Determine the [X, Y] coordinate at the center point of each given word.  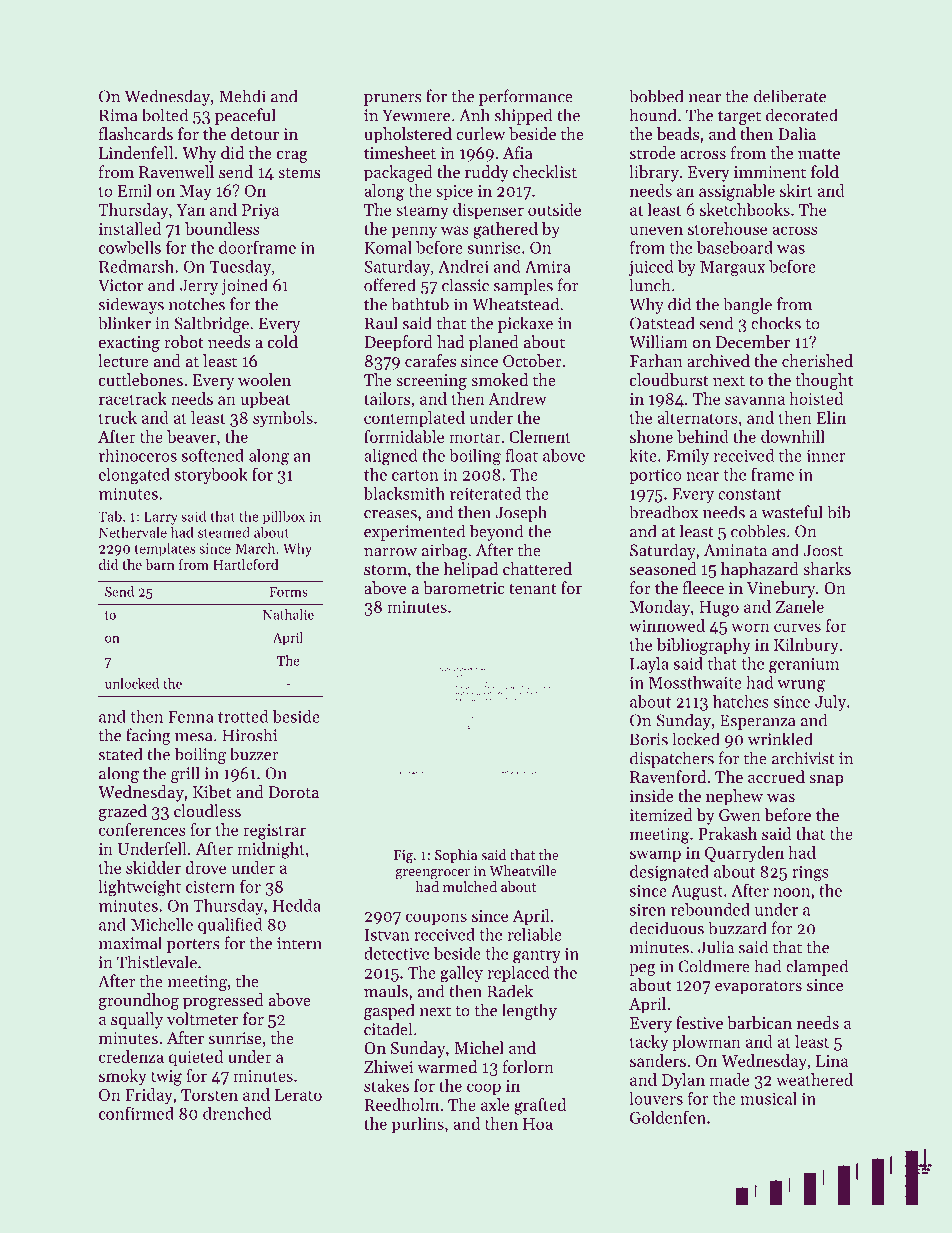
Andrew [517, 398]
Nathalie [288, 614]
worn [750, 627]
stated [121, 754]
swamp [655, 856]
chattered [537, 568]
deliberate [790, 96]
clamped [817, 967]
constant [749, 494]
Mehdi [242, 96]
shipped [523, 116]
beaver [191, 436]
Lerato [298, 1095]
